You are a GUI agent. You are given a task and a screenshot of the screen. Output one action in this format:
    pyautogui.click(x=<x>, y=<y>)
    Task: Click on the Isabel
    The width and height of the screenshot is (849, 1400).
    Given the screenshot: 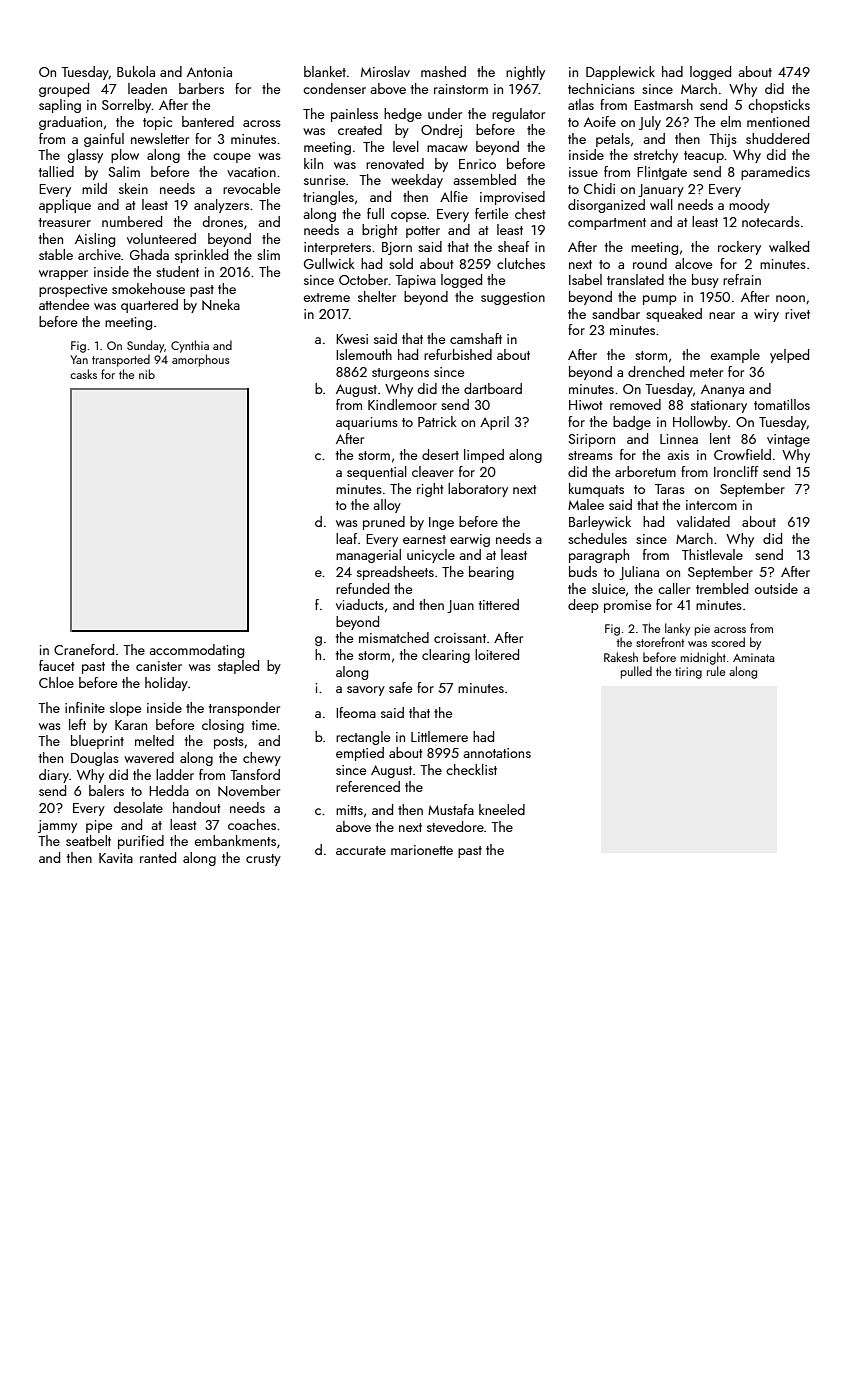 What is the action you would take?
    pyautogui.click(x=585, y=279)
